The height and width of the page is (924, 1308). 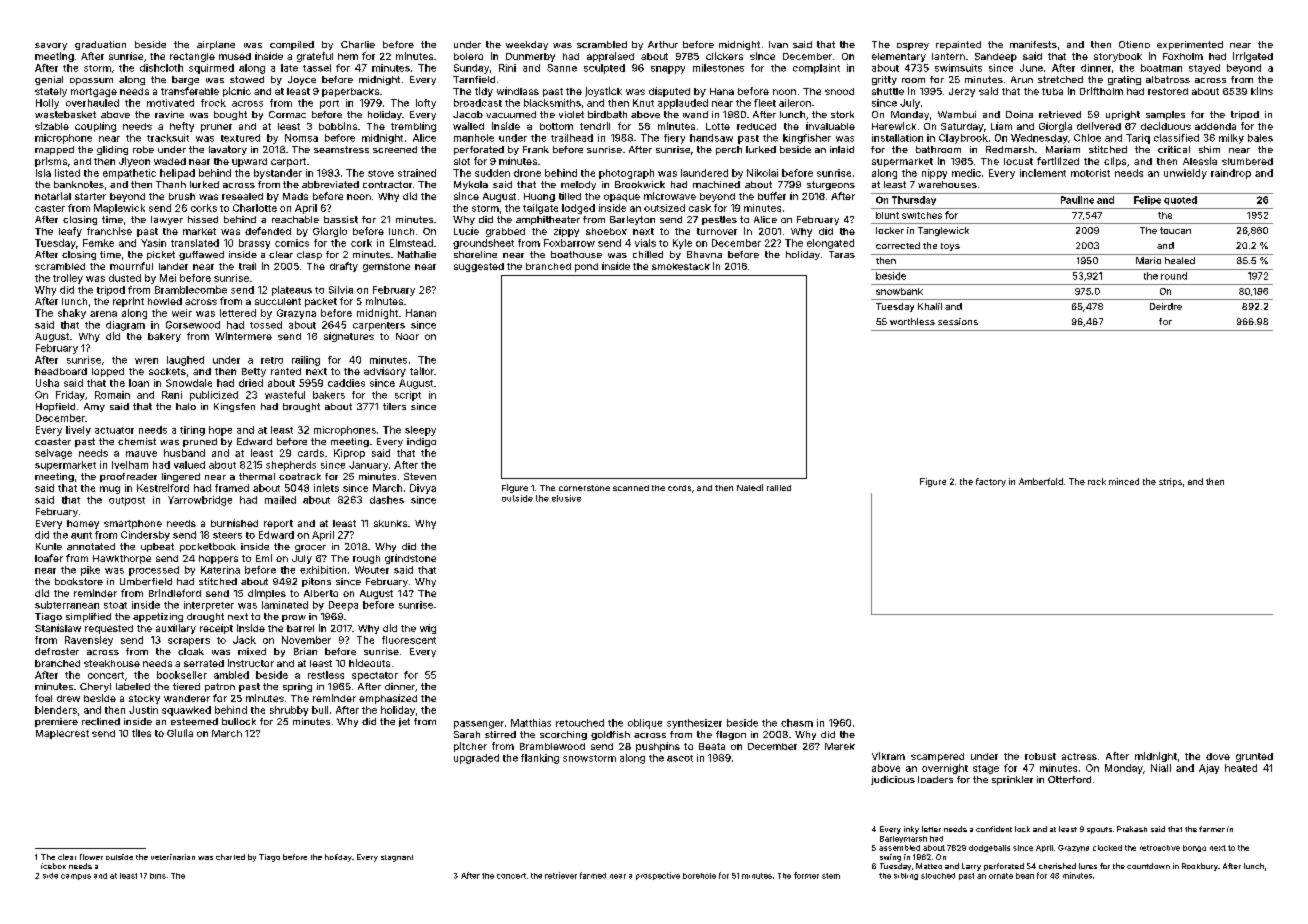 What do you see at coordinates (285, 395) in the page?
I see `wasteful` at bounding box center [285, 395].
